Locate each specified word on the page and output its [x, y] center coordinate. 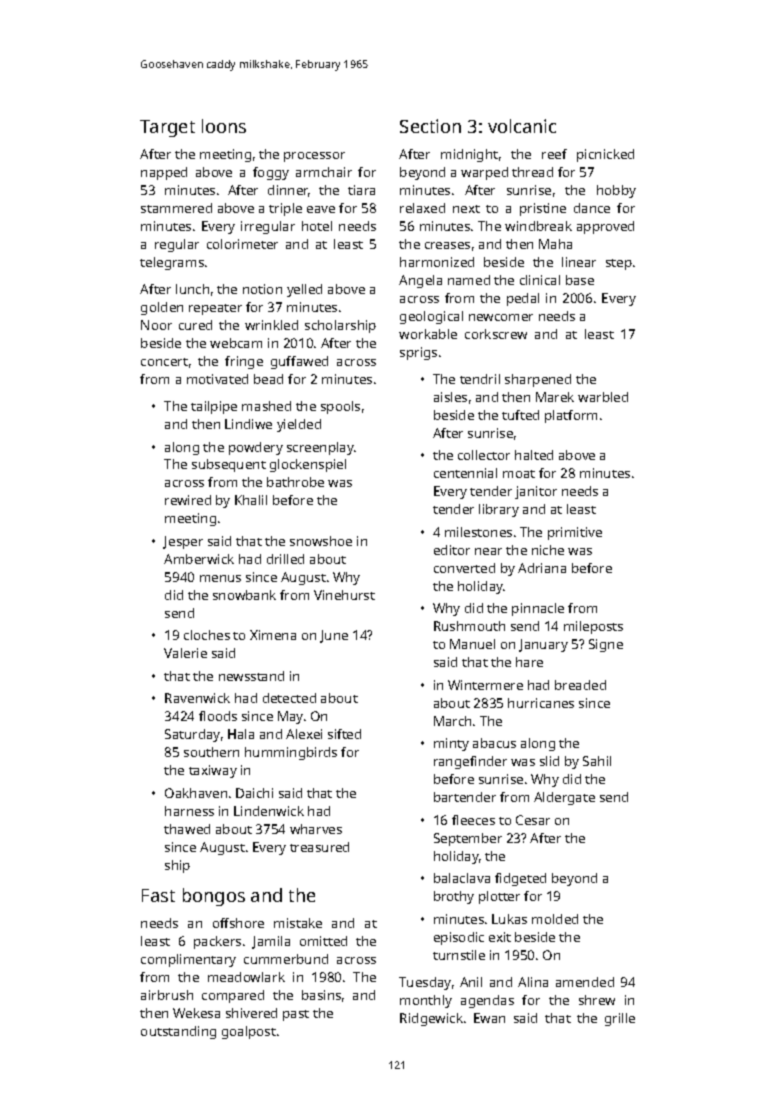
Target [167, 128]
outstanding [178, 1032]
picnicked [605, 155]
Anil [471, 982]
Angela [420, 281]
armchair [324, 172]
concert [164, 362]
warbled [603, 397]
